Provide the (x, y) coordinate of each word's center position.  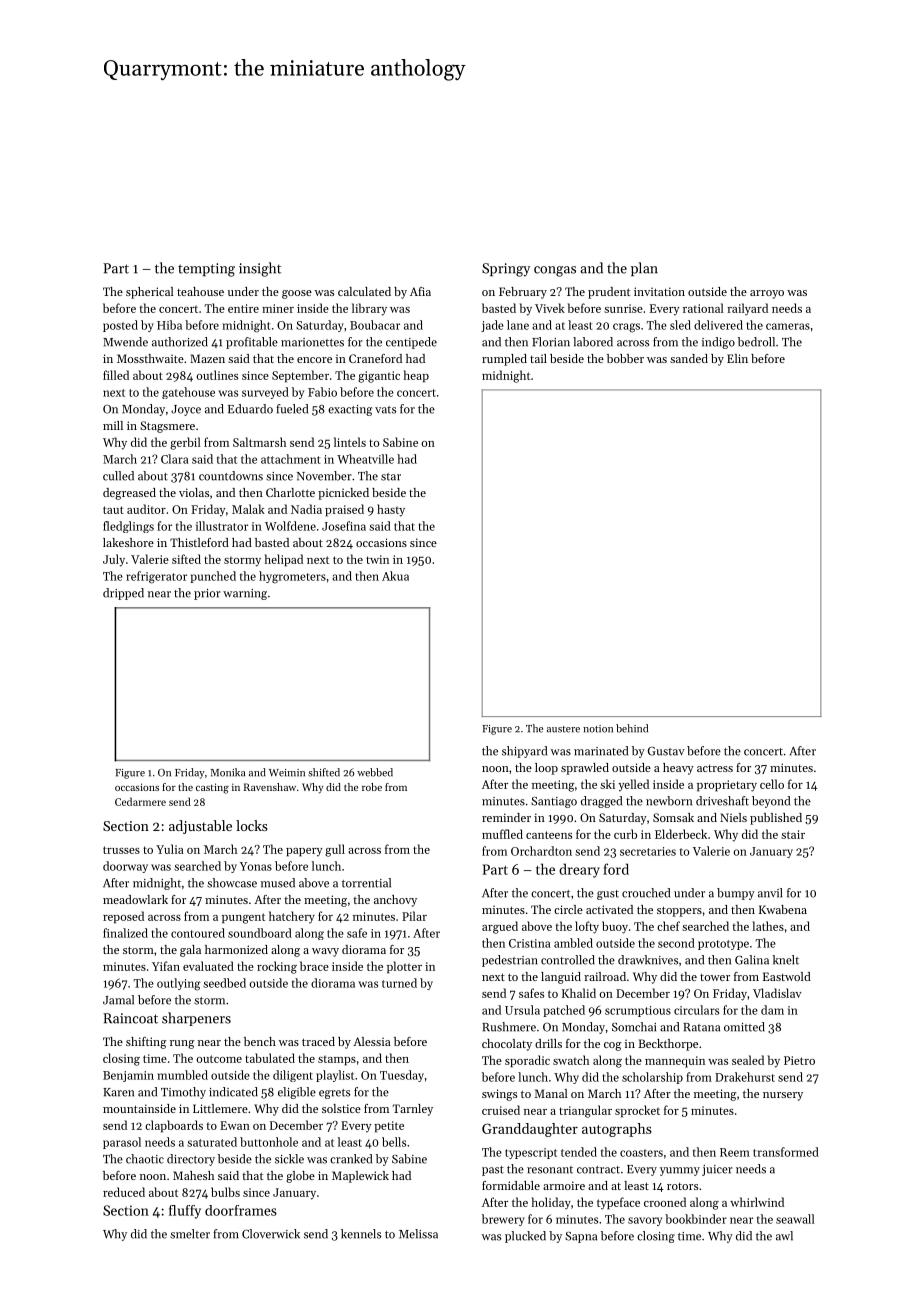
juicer (717, 1170)
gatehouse (188, 393)
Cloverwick (271, 1234)
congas (555, 271)
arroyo (767, 294)
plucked (525, 1237)
